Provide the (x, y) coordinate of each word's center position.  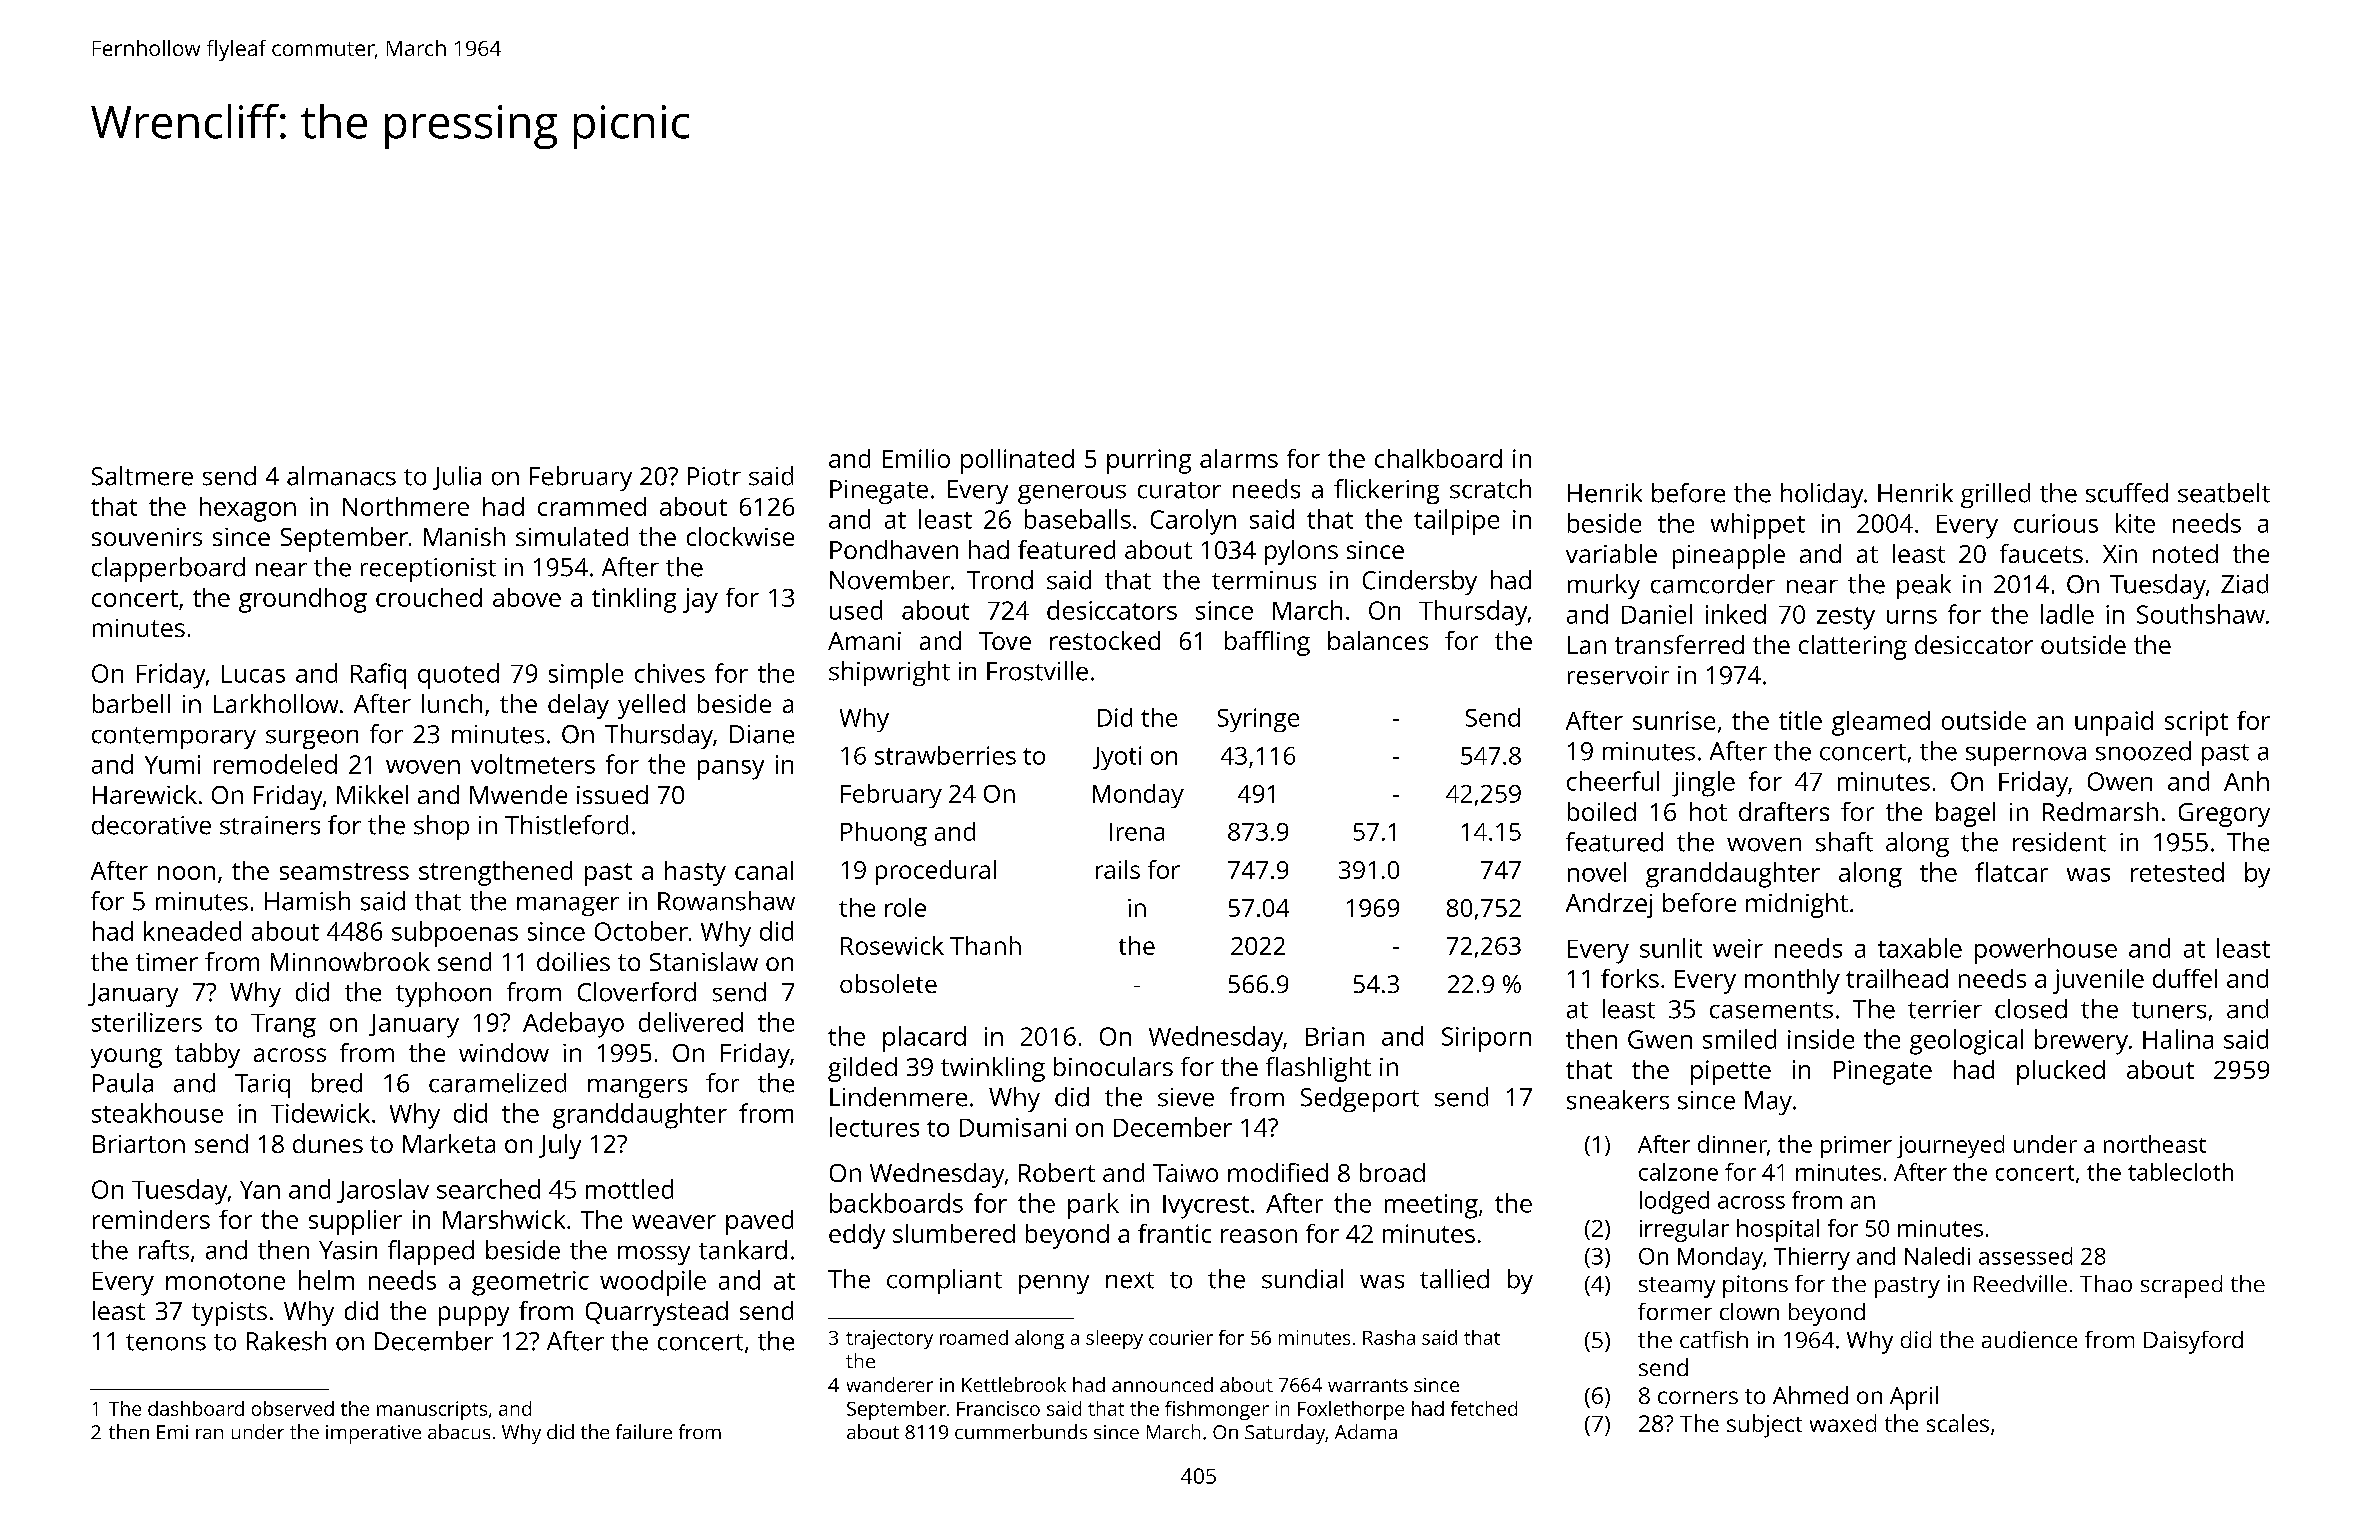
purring (1149, 461)
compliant (944, 1281)
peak (1924, 586)
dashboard (196, 1408)
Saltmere (142, 476)
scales (1958, 1423)
